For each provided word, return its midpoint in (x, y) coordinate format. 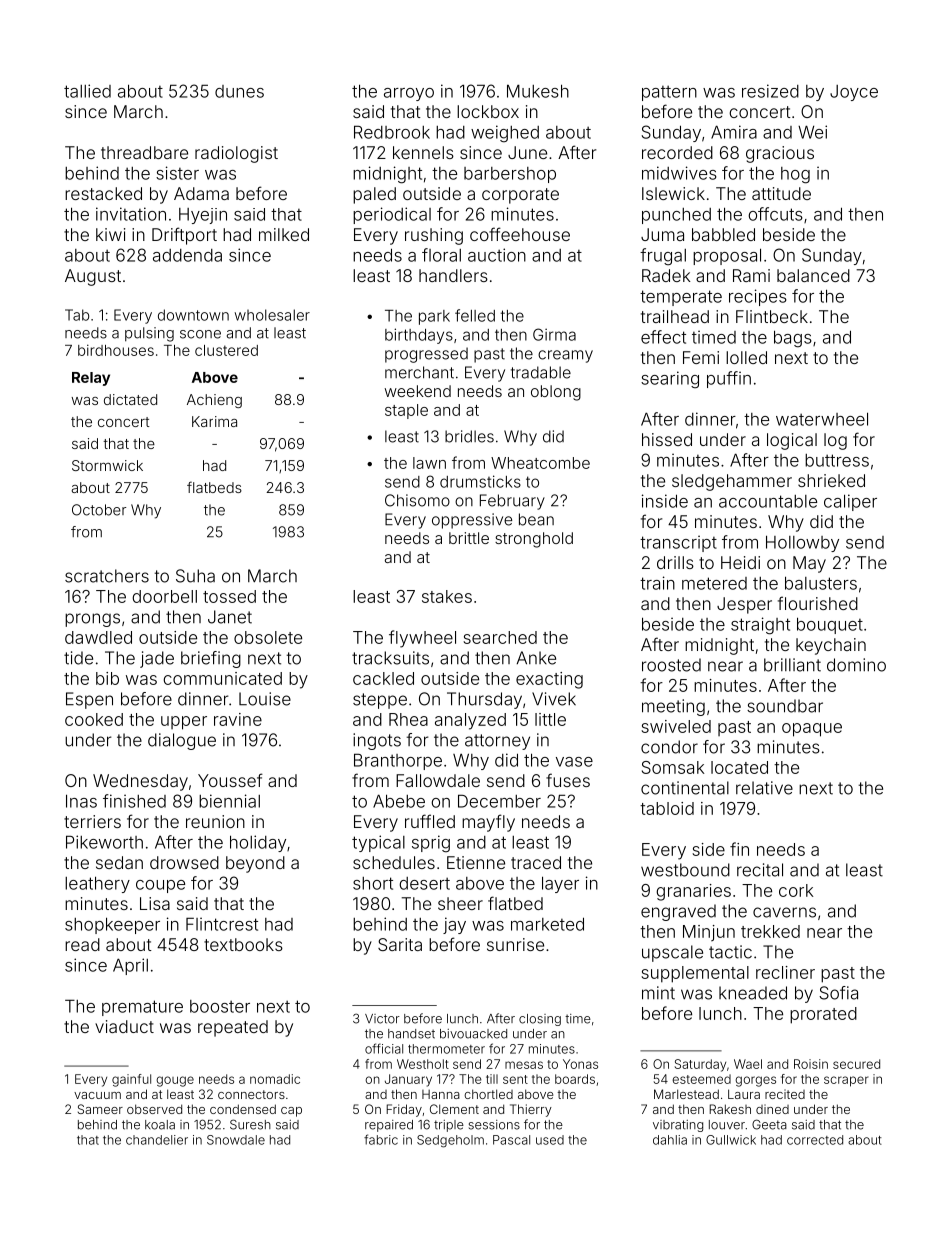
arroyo (409, 94)
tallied (87, 91)
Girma (554, 334)
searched (500, 637)
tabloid (667, 808)
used (550, 1140)
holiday (258, 843)
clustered (226, 350)
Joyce (854, 93)
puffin (729, 379)
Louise (265, 699)
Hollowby (802, 543)
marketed (547, 924)
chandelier (157, 1140)
